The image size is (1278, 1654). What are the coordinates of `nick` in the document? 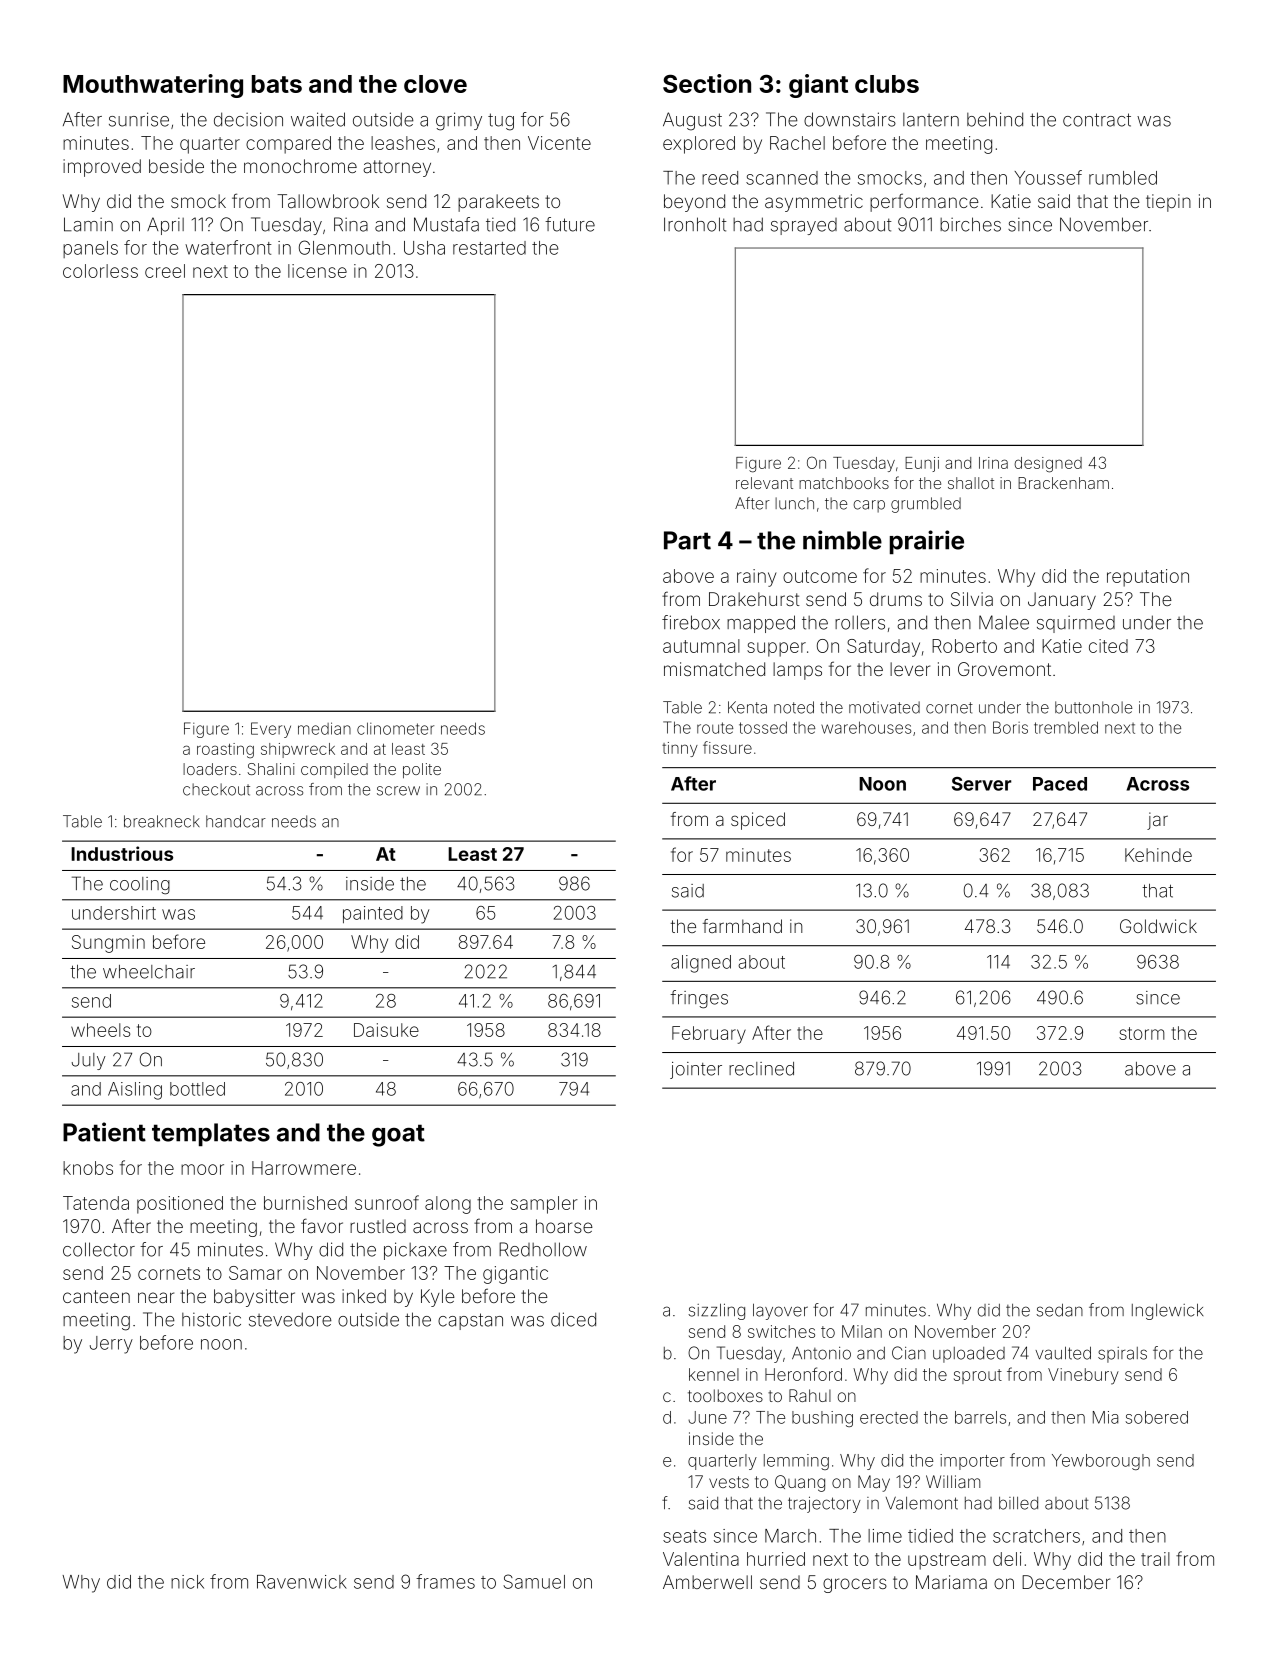 It's located at (187, 1582).
